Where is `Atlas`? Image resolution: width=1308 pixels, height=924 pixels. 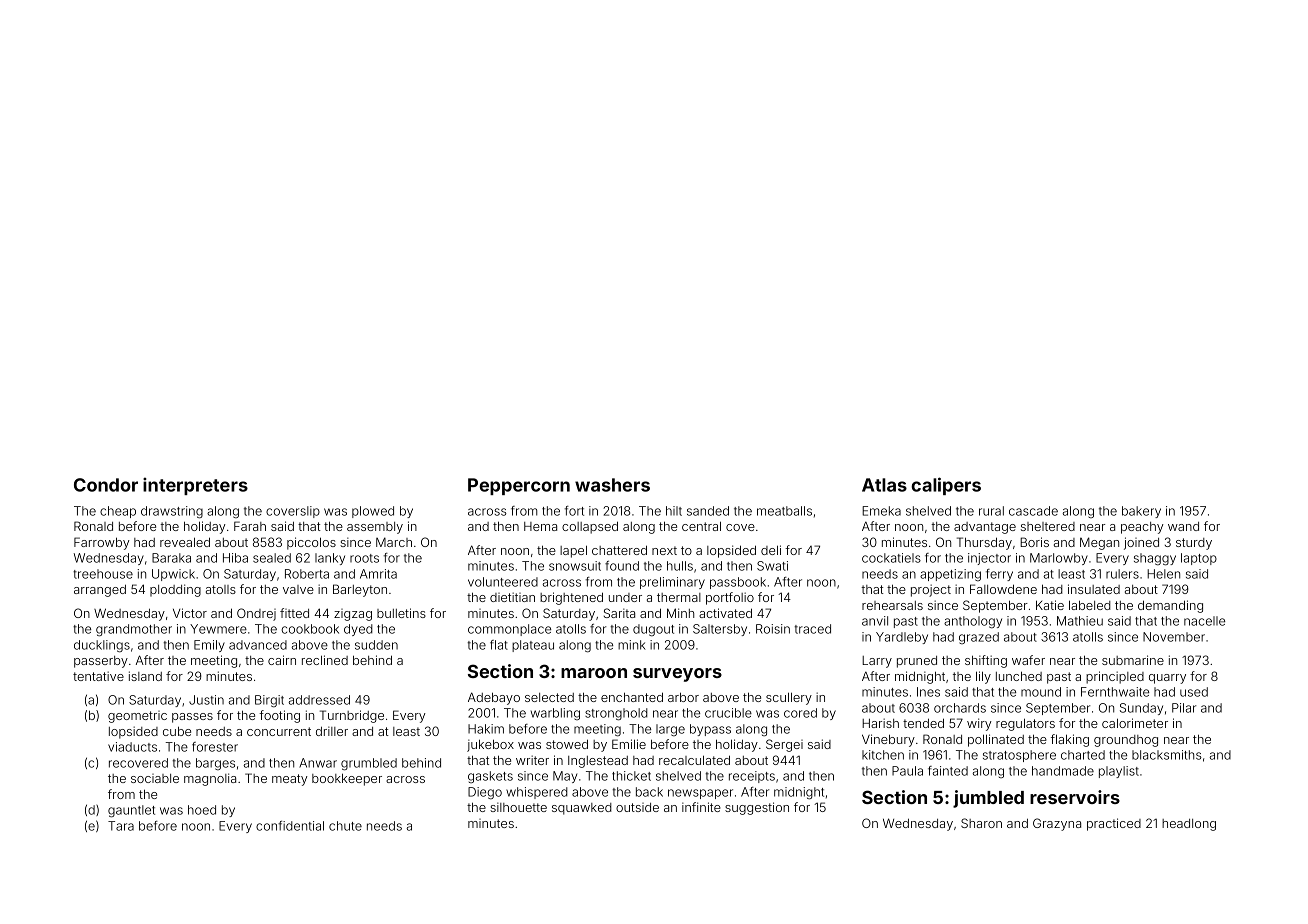
Atlas is located at coordinates (884, 485).
